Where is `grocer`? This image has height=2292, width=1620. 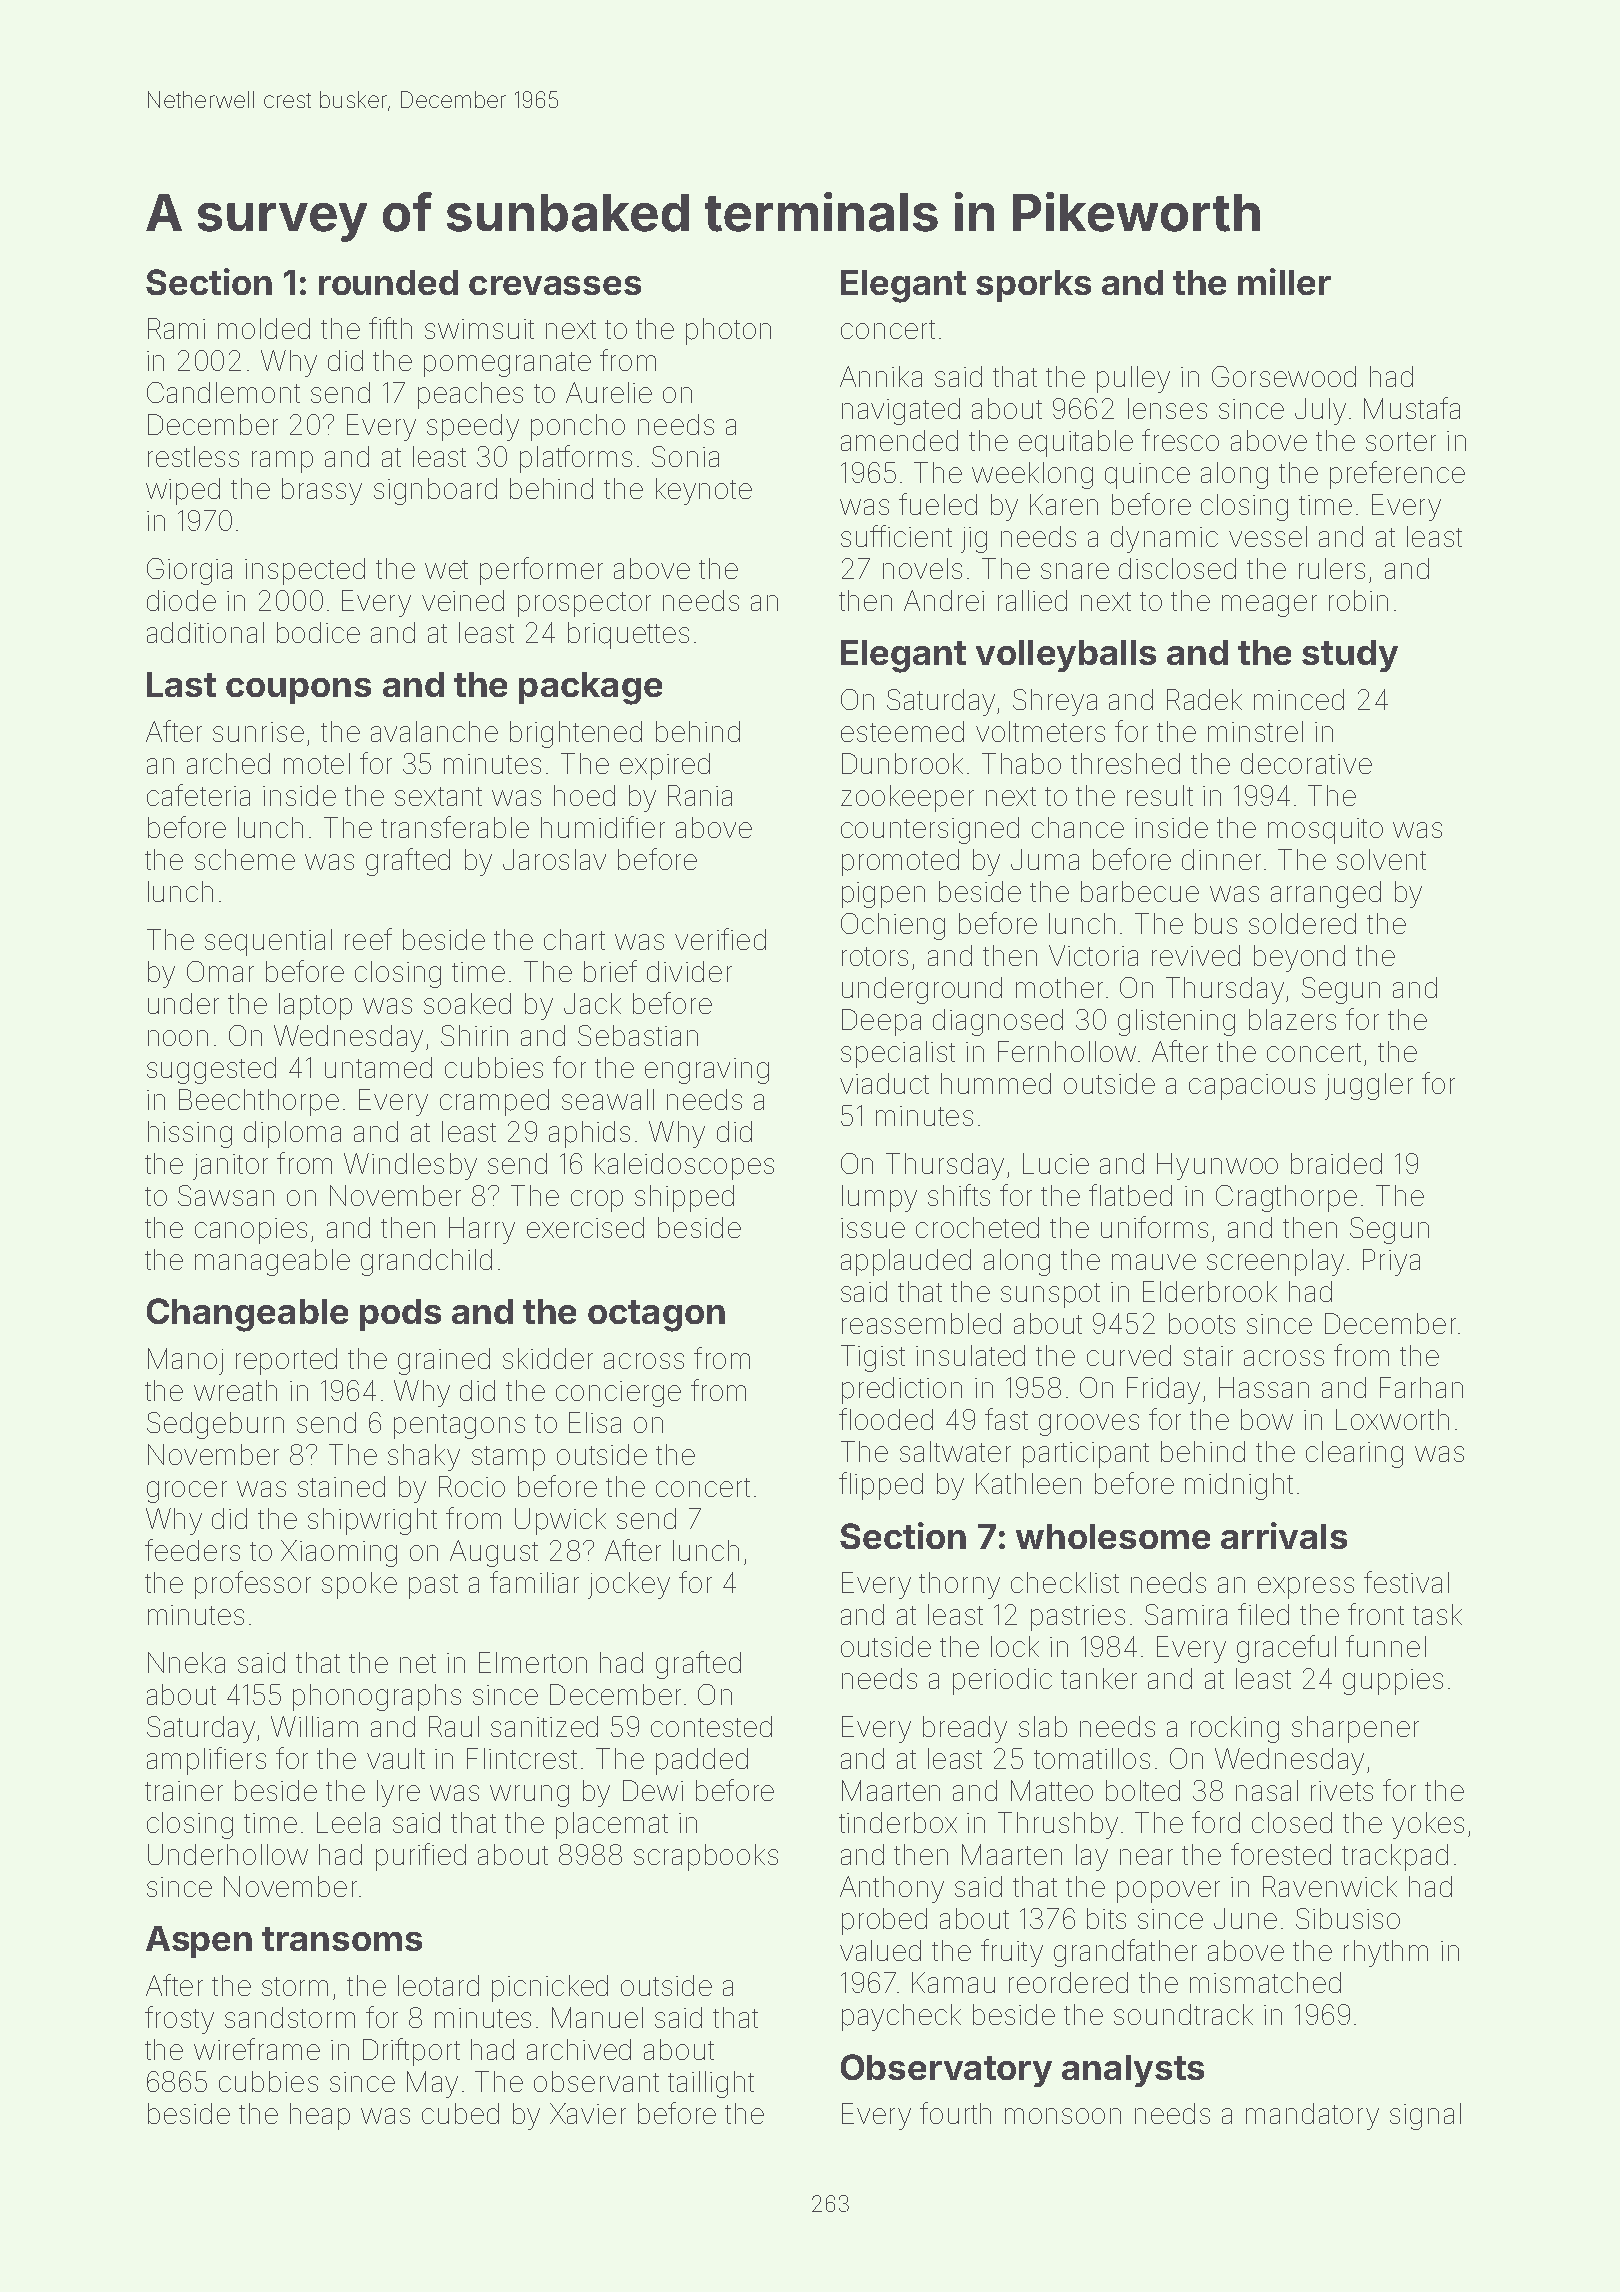
grocer is located at coordinates (187, 1492).
